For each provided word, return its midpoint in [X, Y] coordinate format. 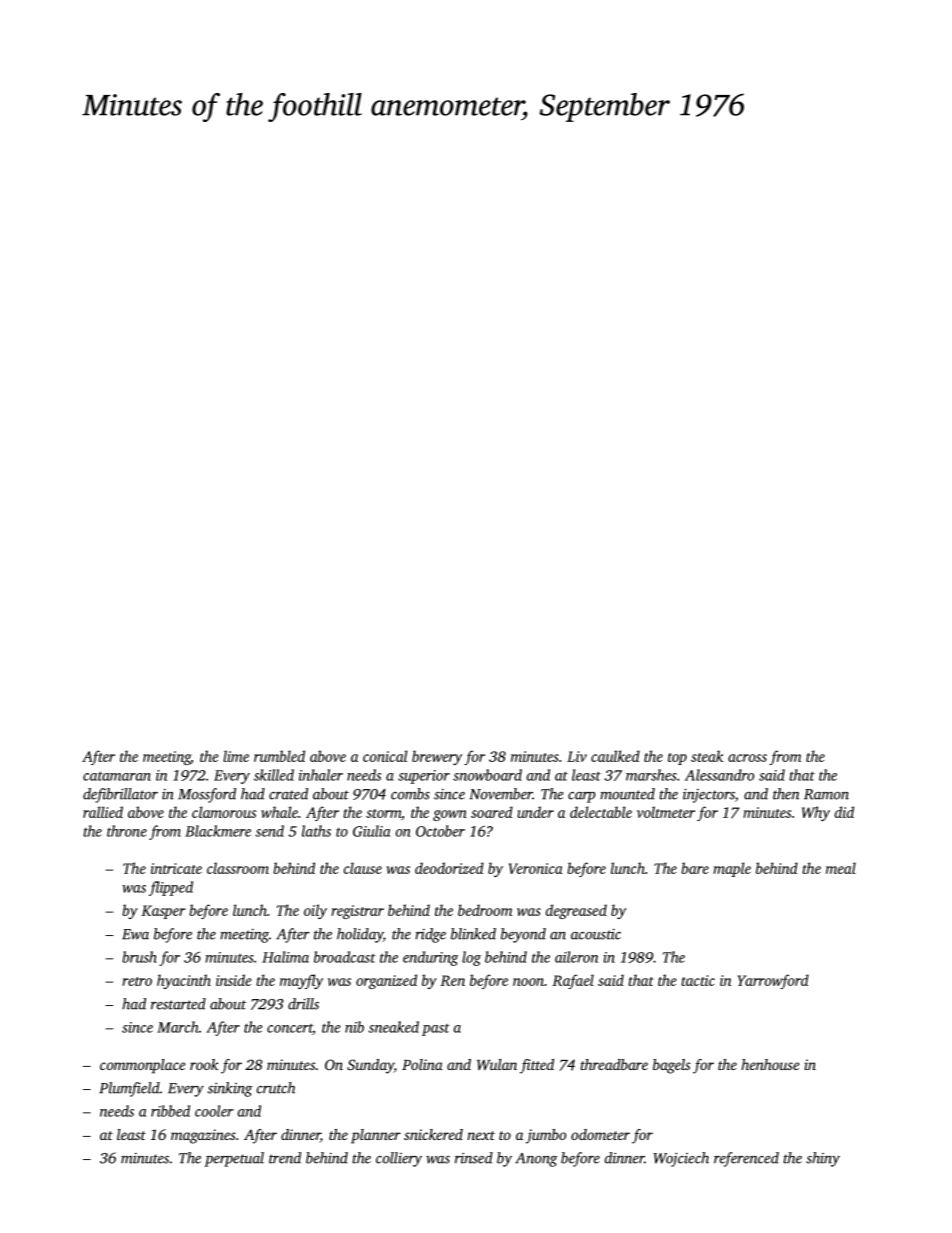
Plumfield [129, 1089]
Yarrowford [773, 981]
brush [139, 957]
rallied [103, 812]
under [535, 812]
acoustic [596, 934]
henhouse [770, 1064]
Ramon [826, 794]
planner [376, 1136]
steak [707, 756]
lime [236, 756]
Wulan [497, 1064]
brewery [437, 757]
